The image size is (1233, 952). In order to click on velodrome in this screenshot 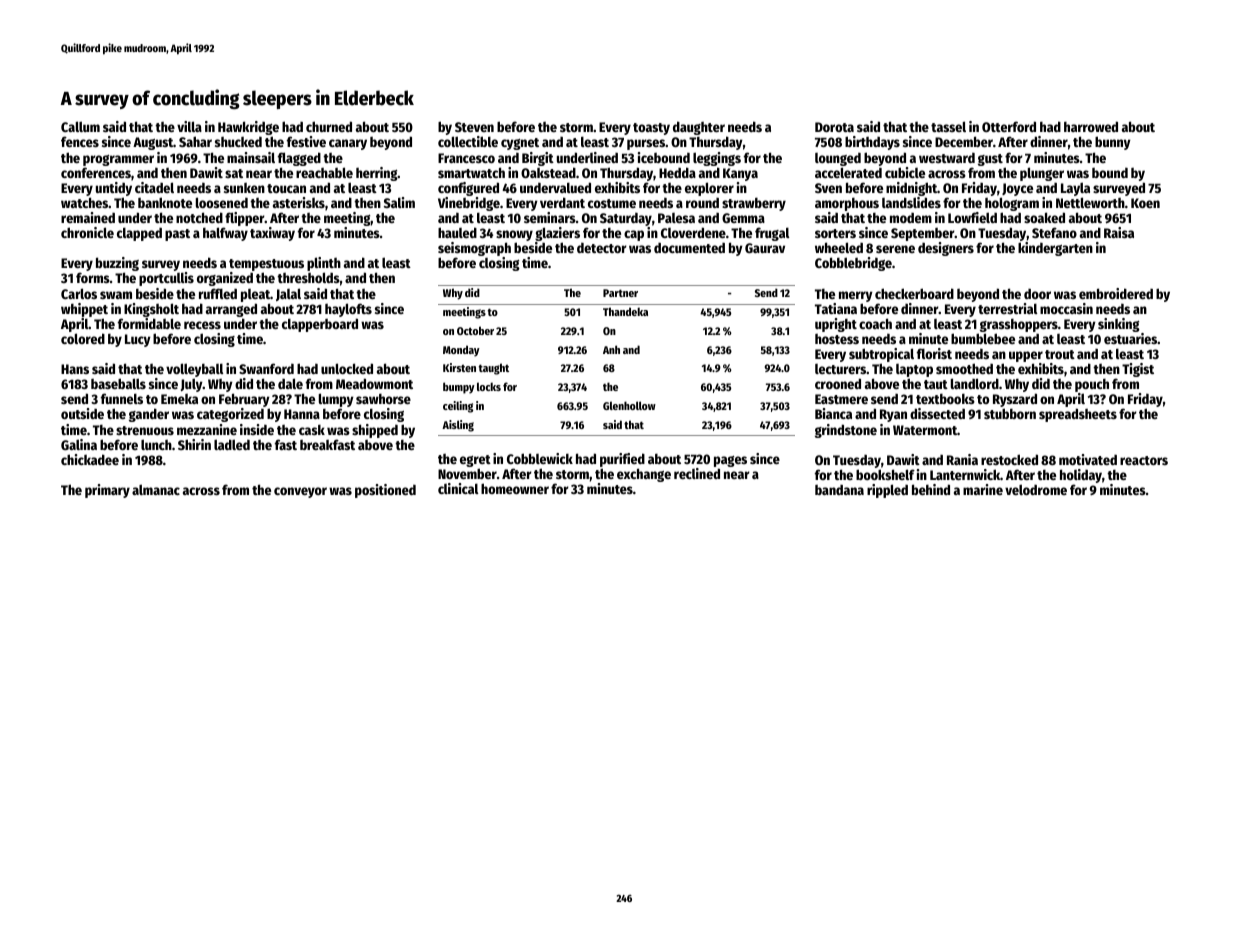, I will do `click(1036, 489)`.
